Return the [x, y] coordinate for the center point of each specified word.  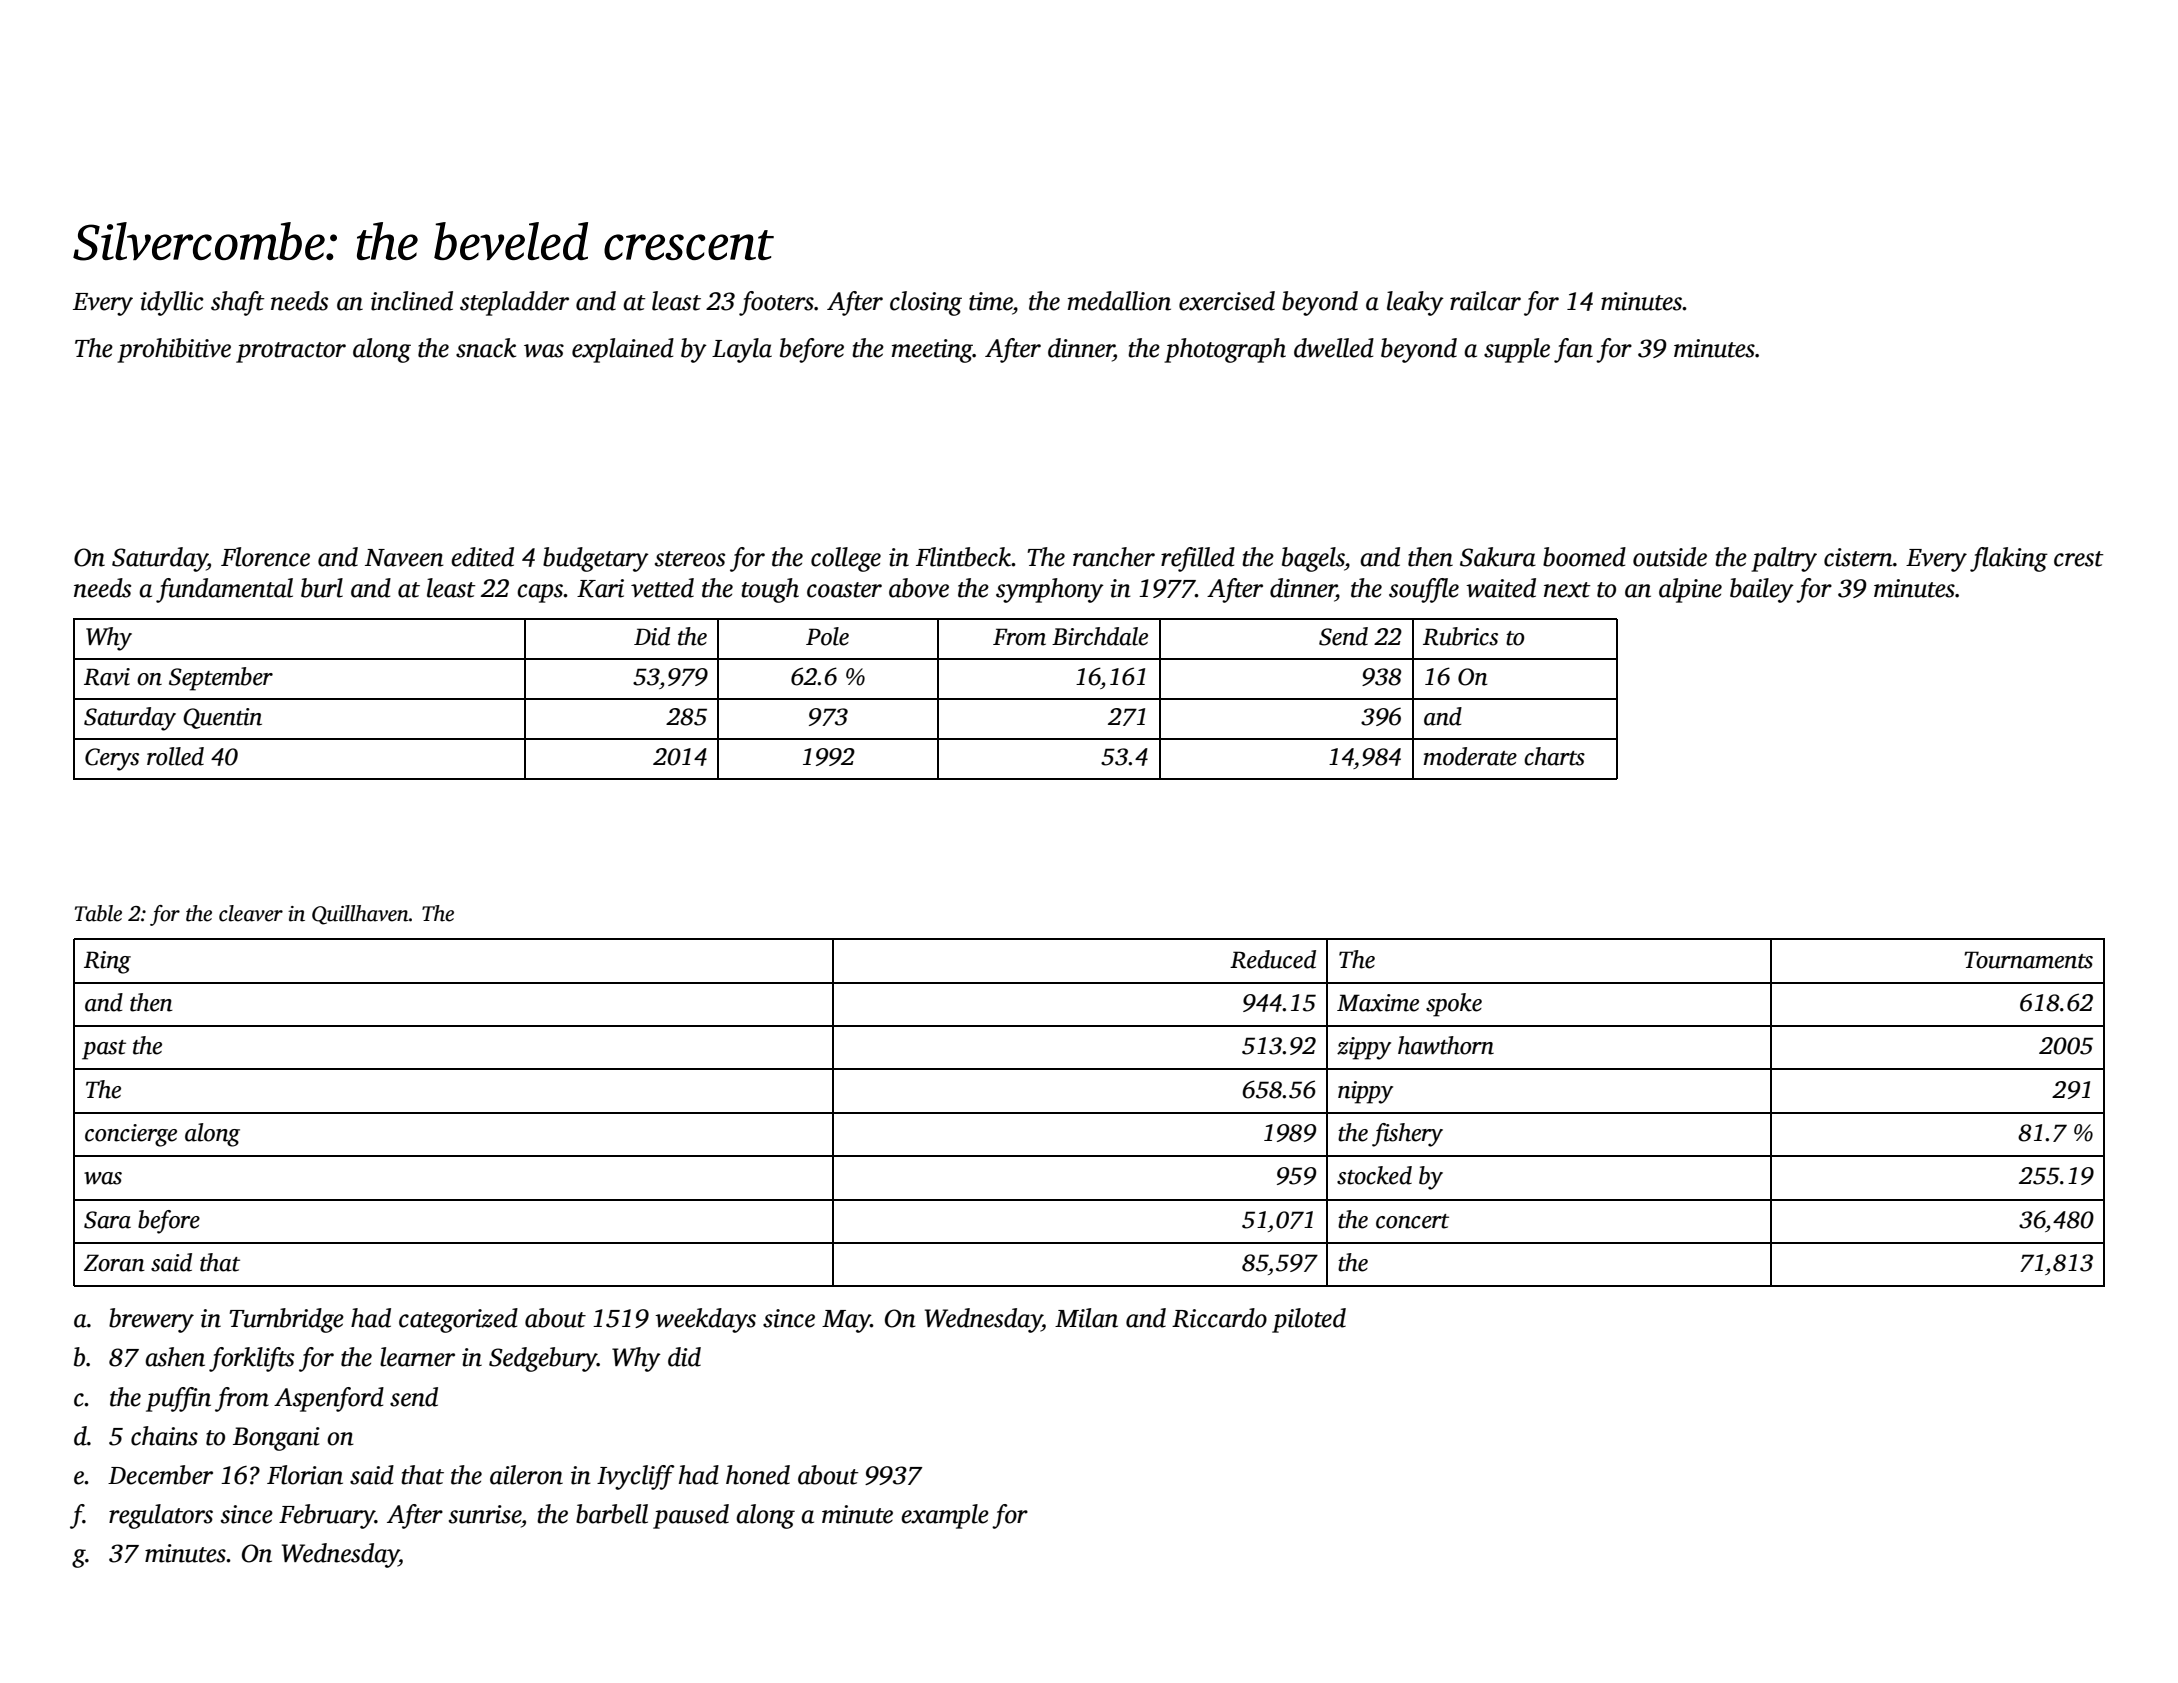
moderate [1470, 756]
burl [322, 588]
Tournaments [2028, 960]
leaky [1415, 303]
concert [1412, 1221]
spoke [1454, 1005]
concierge [131, 1135]
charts [1554, 756]
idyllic [172, 303]
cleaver [251, 913]
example [945, 1516]
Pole [827, 636]
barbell [612, 1514]
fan [1573, 350]
